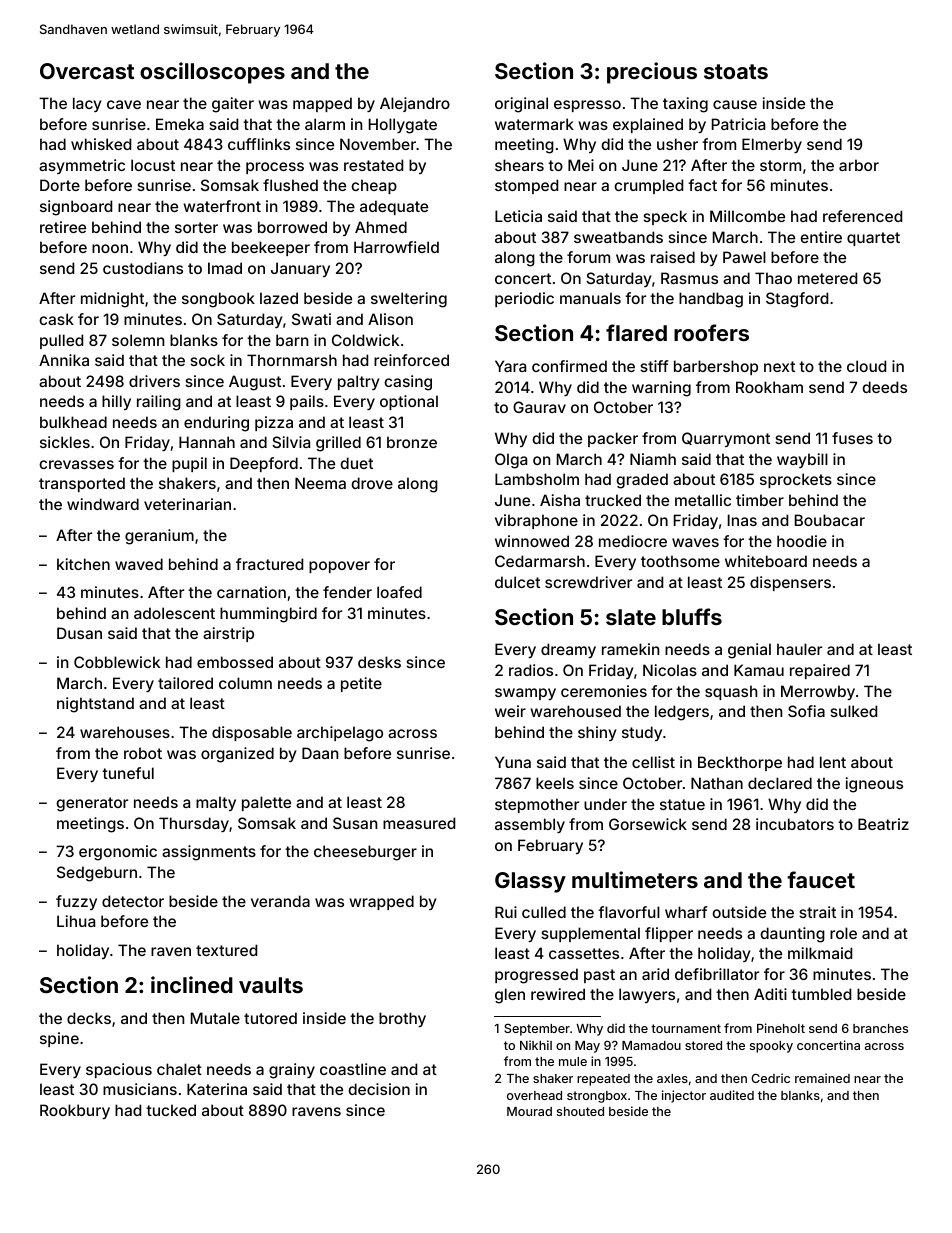  Describe the element at coordinates (87, 71) in the screenshot. I see `Overcast` at that location.
